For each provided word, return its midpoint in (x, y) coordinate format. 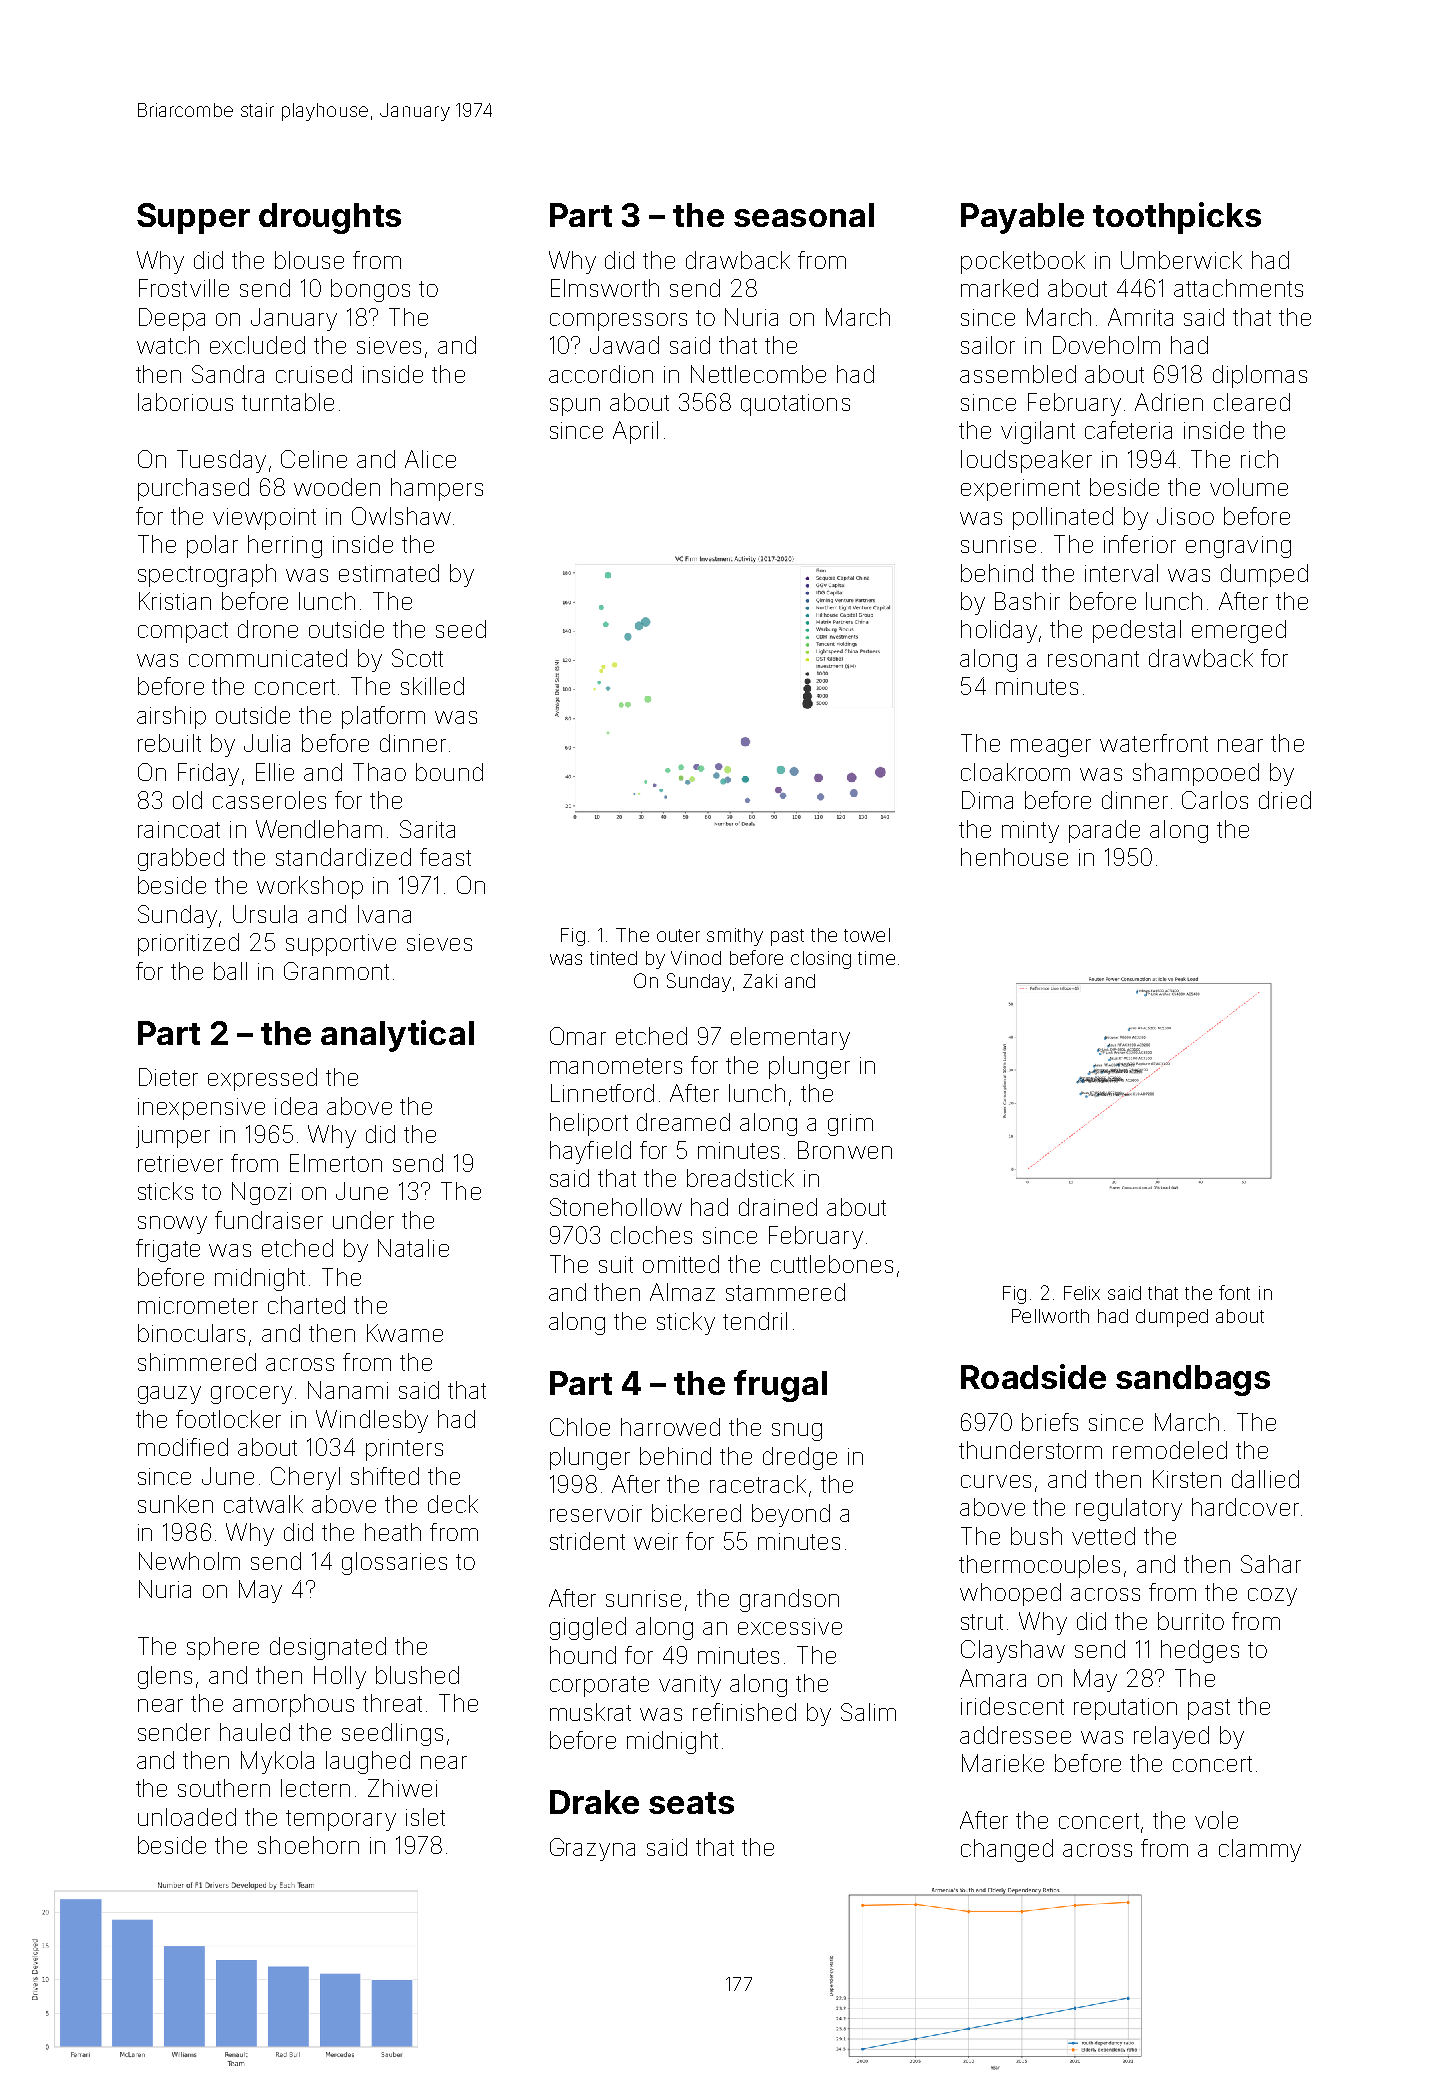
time (876, 958)
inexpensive (201, 1109)
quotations (795, 405)
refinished (744, 1712)
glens (165, 1677)
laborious (185, 402)
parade (1104, 831)
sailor (988, 345)
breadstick (740, 1178)
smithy (735, 937)
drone (268, 629)
